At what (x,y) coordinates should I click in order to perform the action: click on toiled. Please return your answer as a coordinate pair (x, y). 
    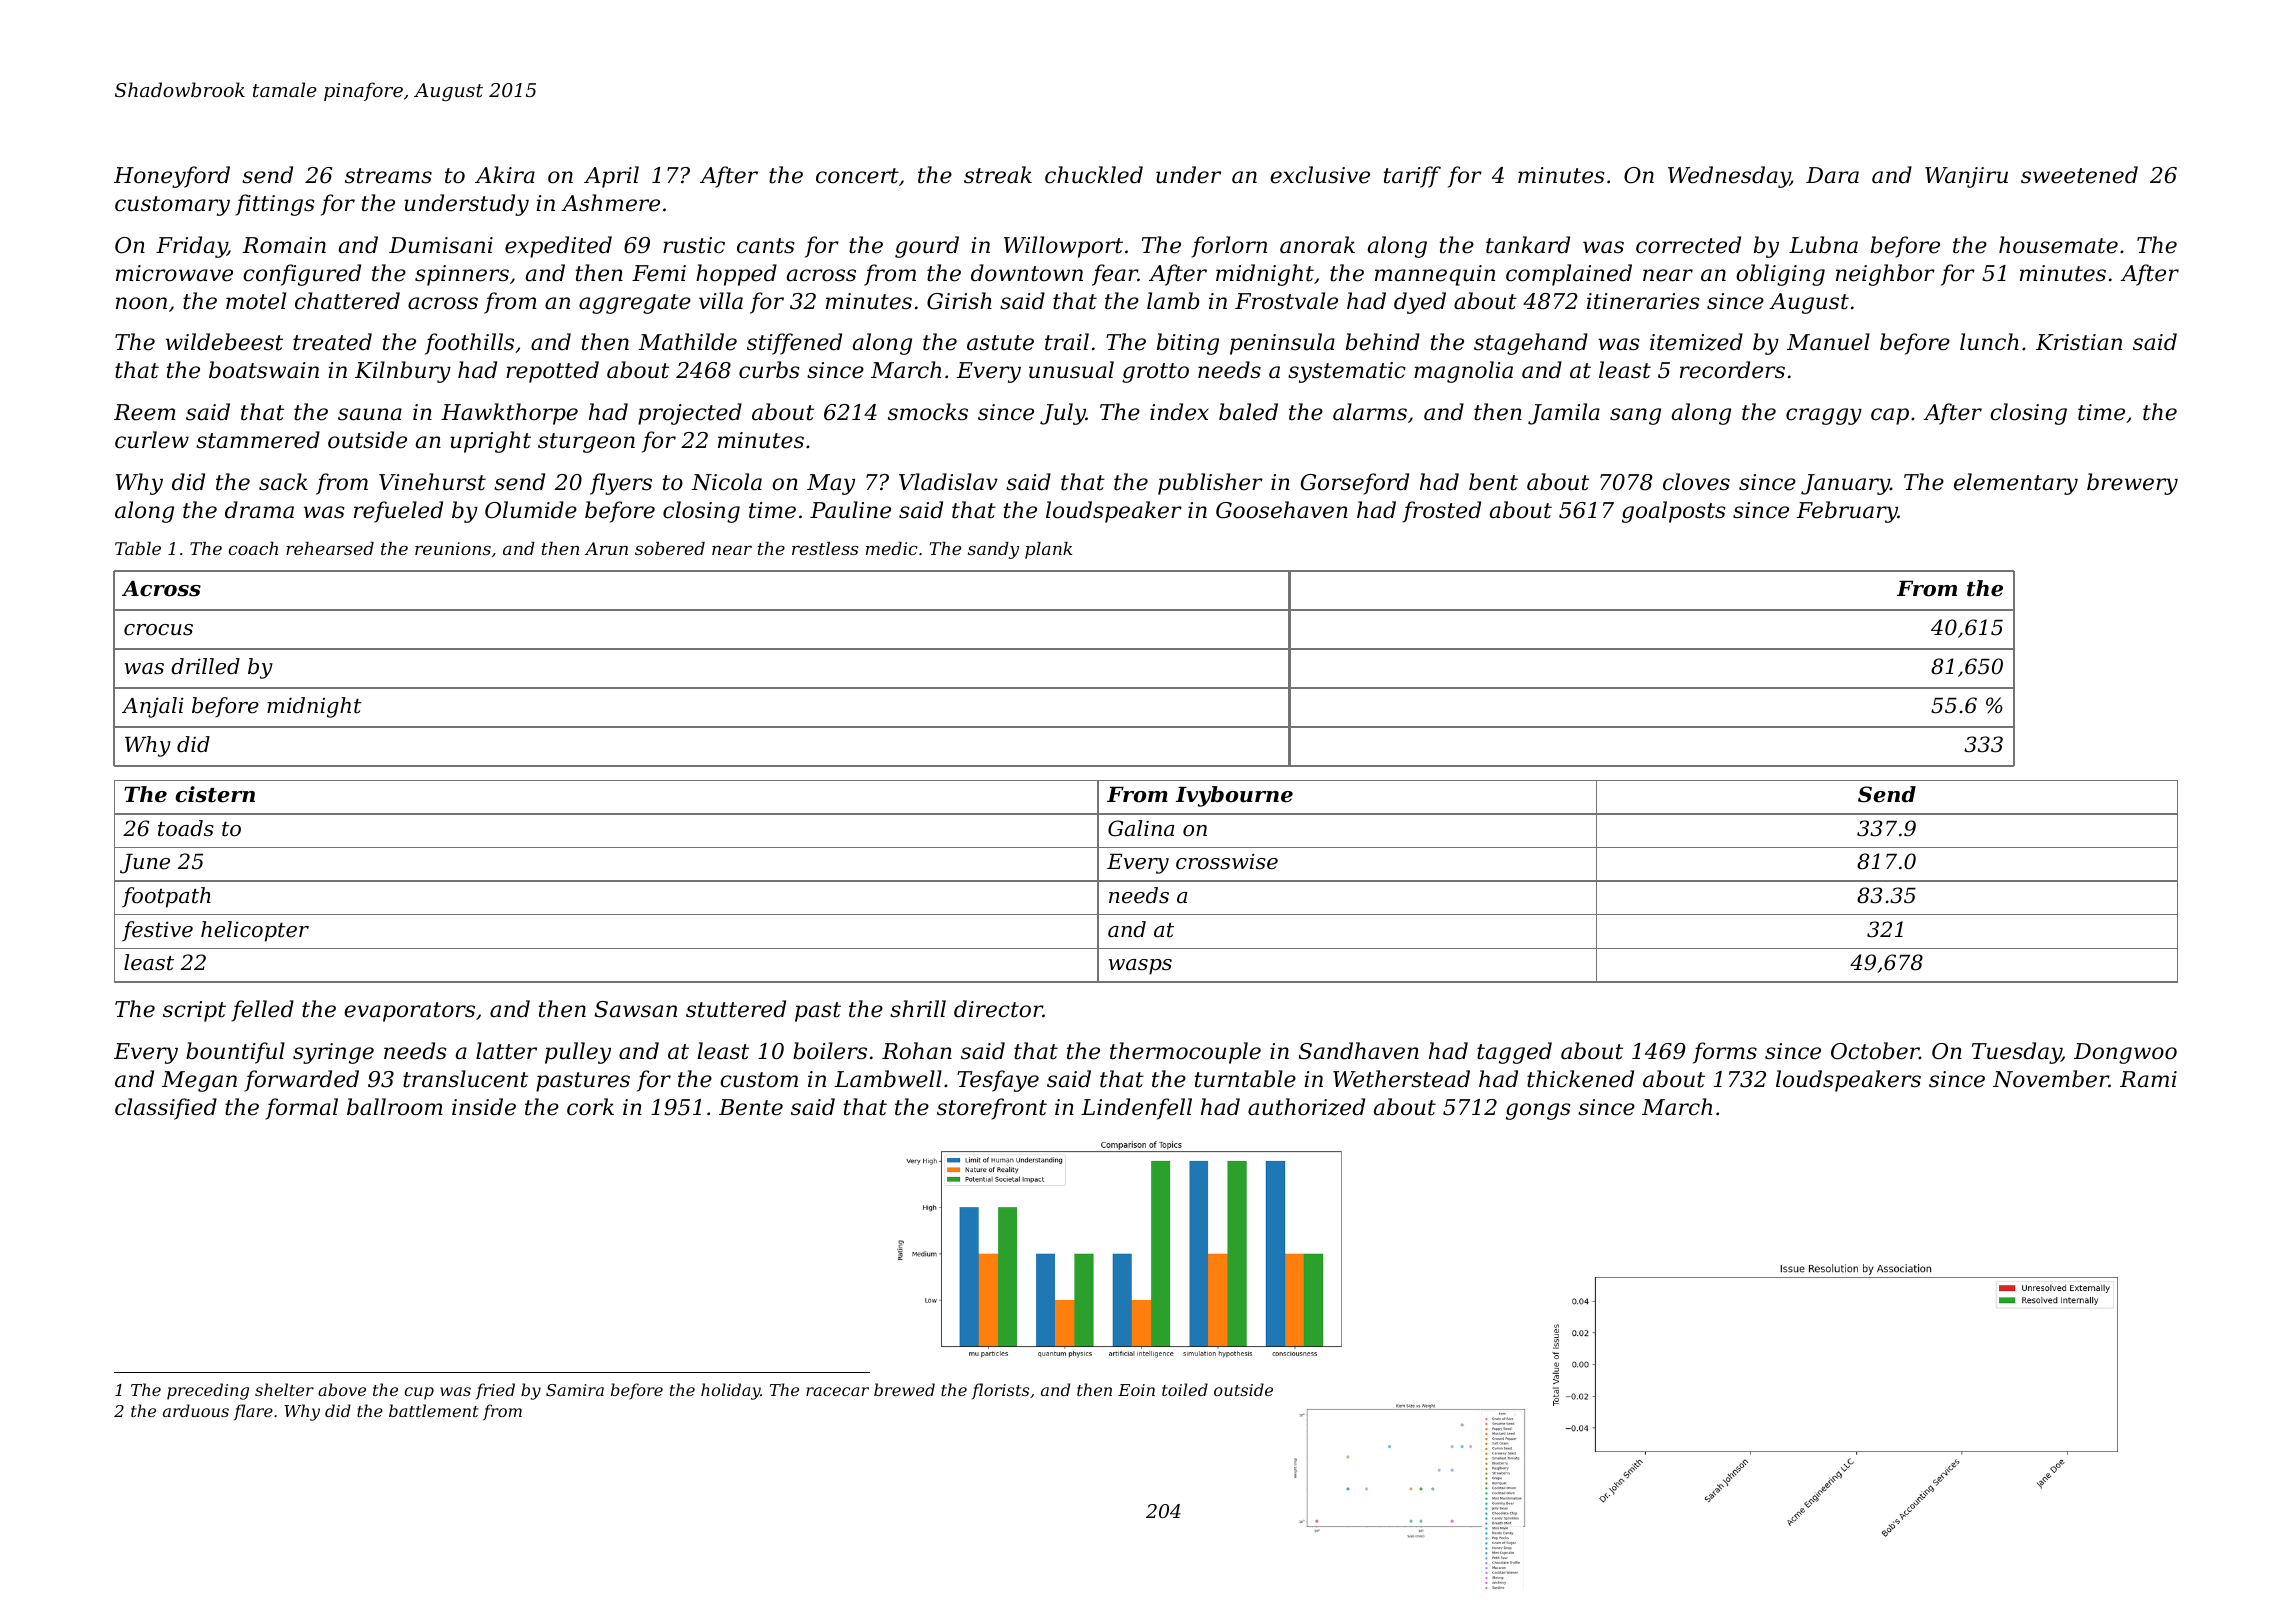
    Looking at the image, I should click on (1185, 1389).
